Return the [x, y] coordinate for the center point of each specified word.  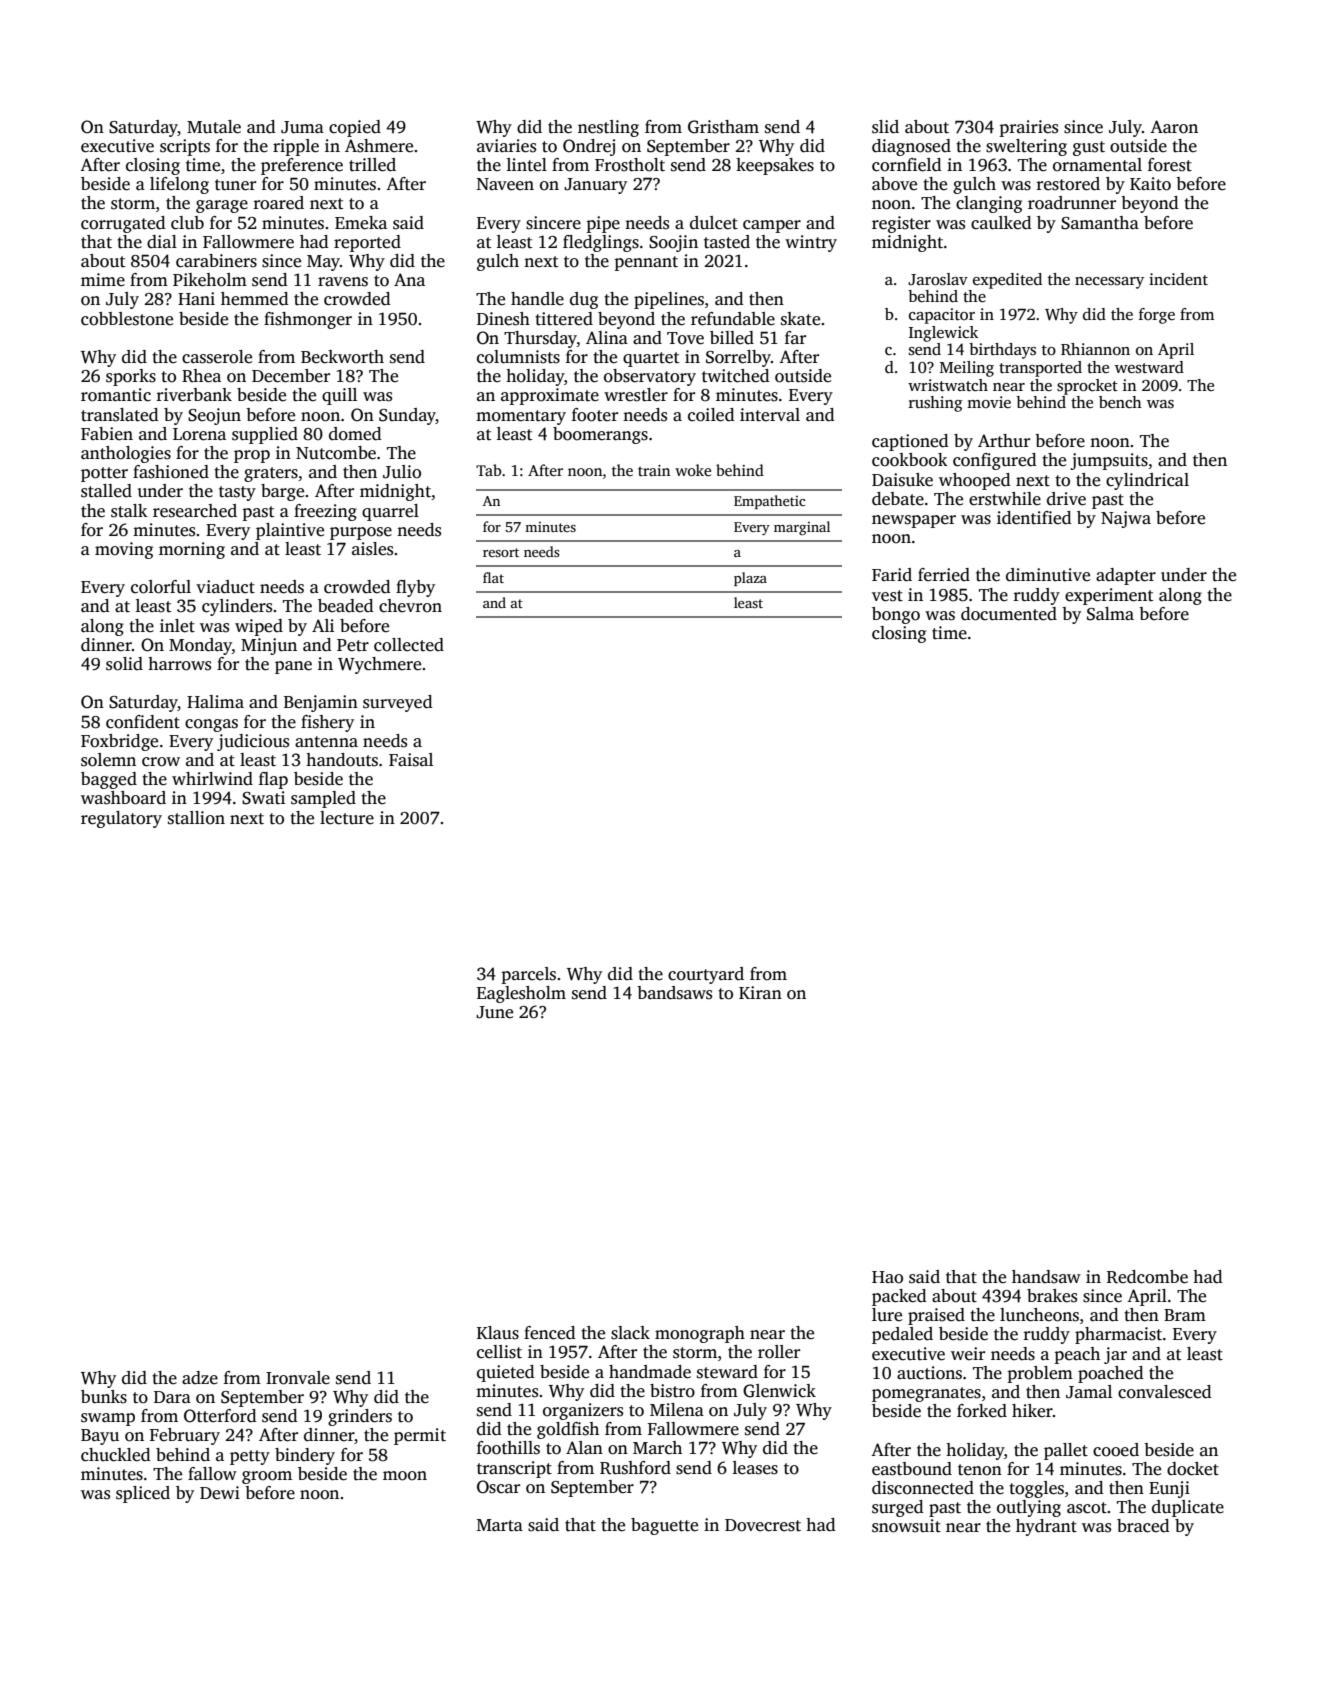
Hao [887, 1277]
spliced [143, 1494]
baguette [664, 1526]
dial [162, 241]
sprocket [1087, 387]
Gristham [723, 127]
